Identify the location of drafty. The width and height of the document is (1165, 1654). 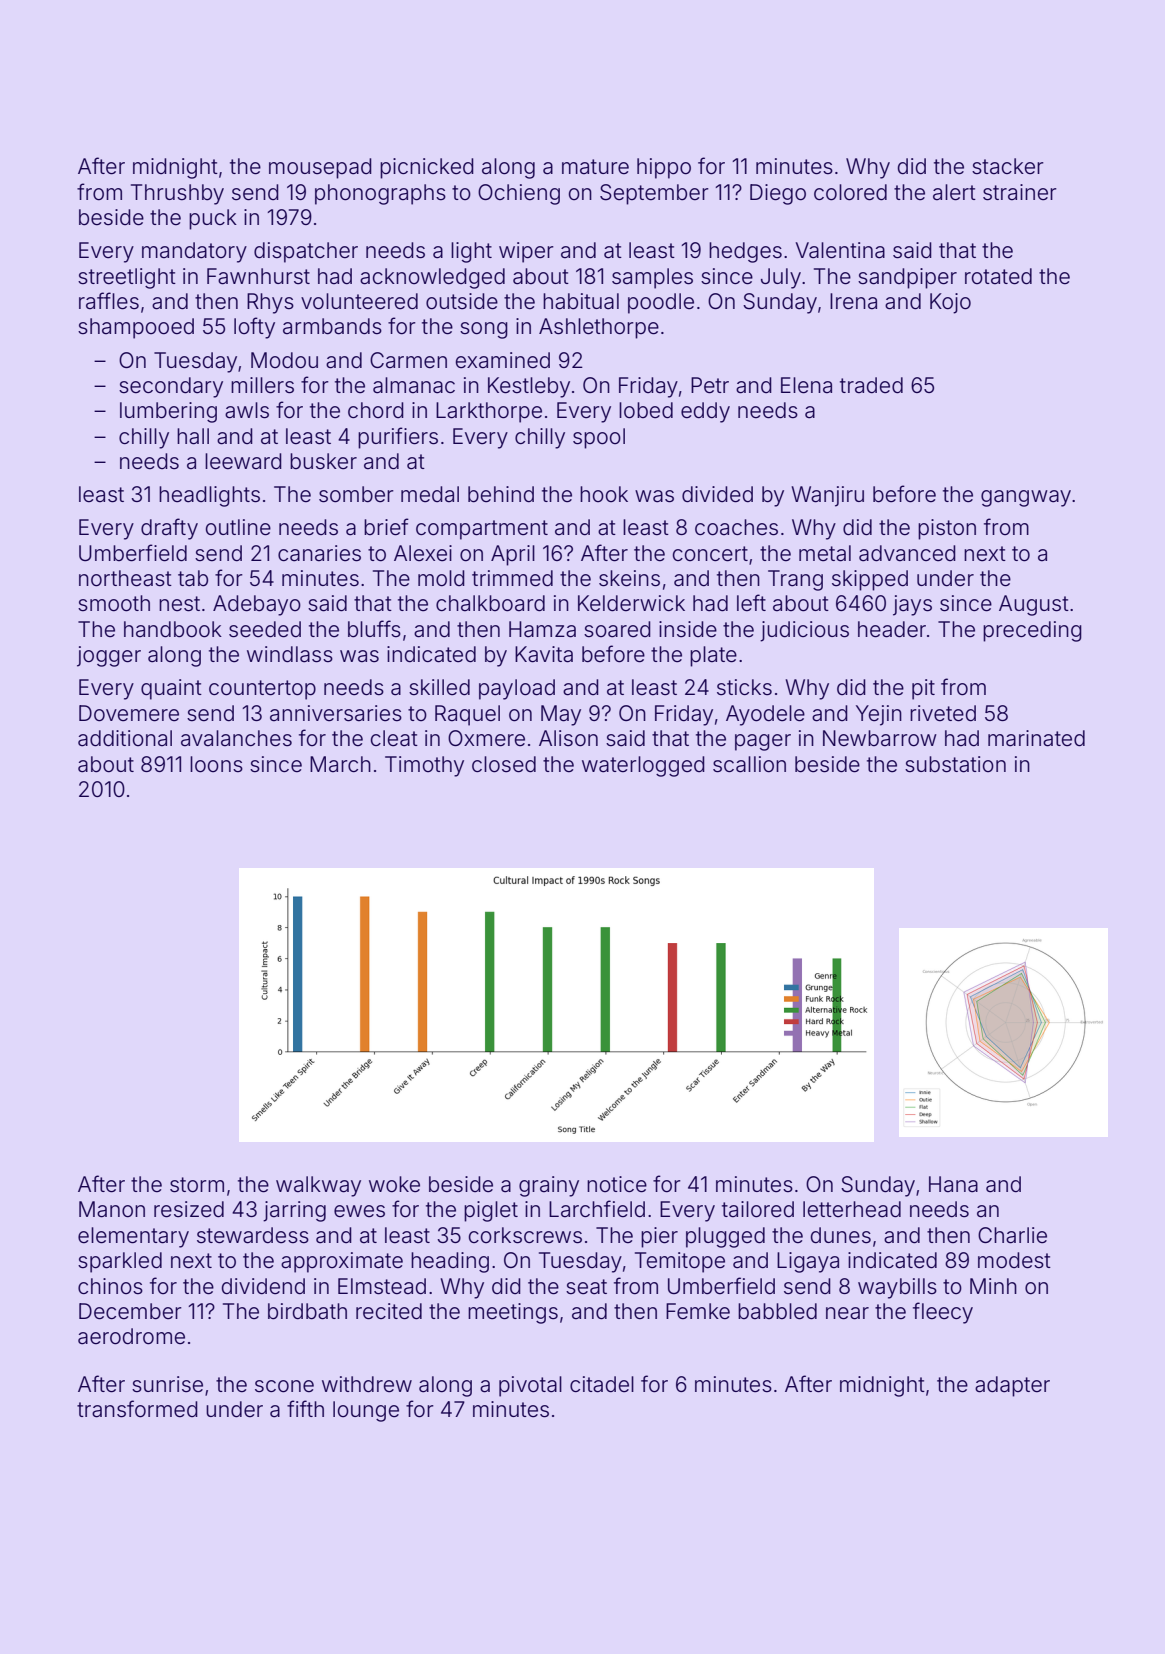
(169, 529).
